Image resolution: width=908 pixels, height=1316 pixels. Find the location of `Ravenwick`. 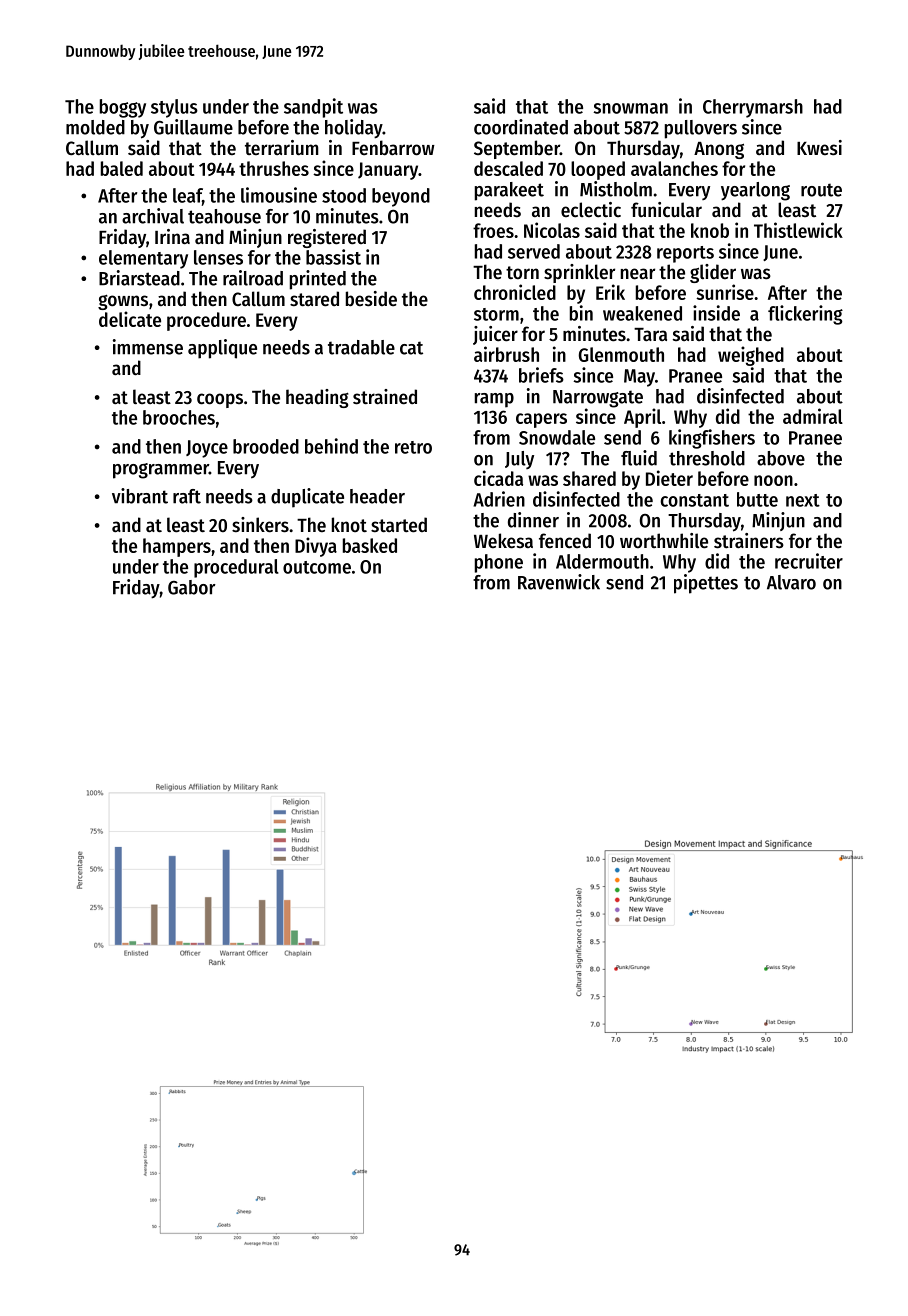

Ravenwick is located at coordinates (559, 582).
